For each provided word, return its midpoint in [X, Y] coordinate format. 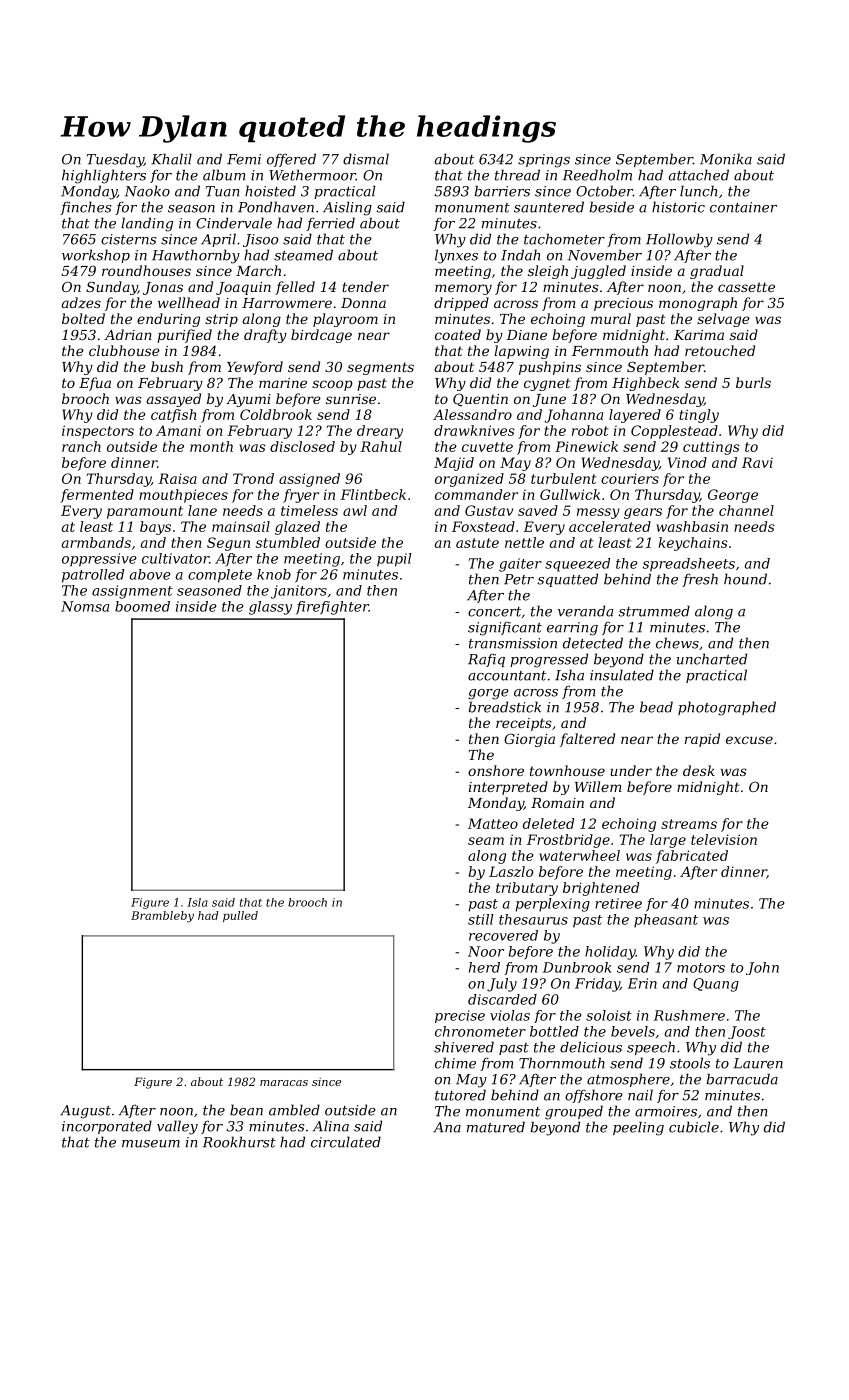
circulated [346, 1142]
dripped [461, 304]
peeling [638, 1128]
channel [746, 510]
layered [635, 416]
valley [177, 1127]
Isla [197, 902]
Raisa [177, 478]
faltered [587, 740]
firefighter [332, 608]
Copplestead [674, 432]
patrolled [93, 576]
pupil [394, 560]
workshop [96, 256]
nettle [524, 542]
